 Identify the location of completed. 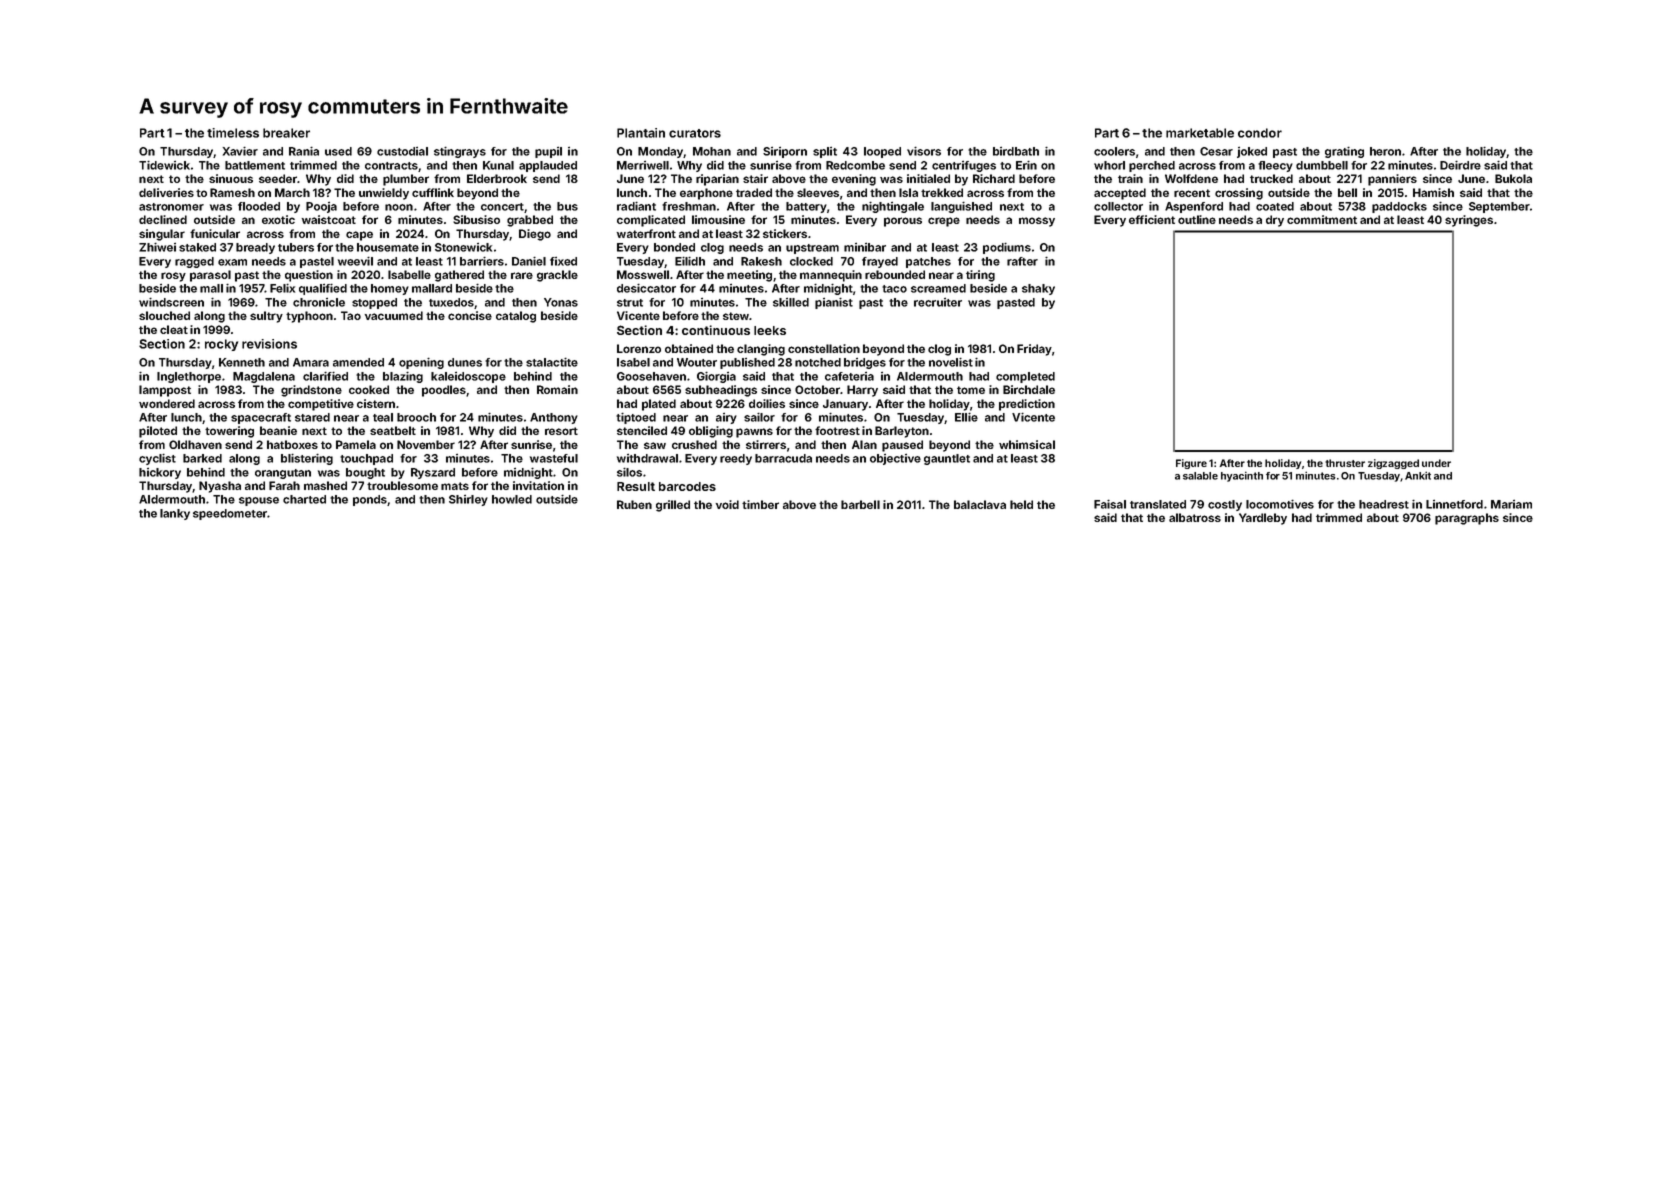
(1025, 377).
